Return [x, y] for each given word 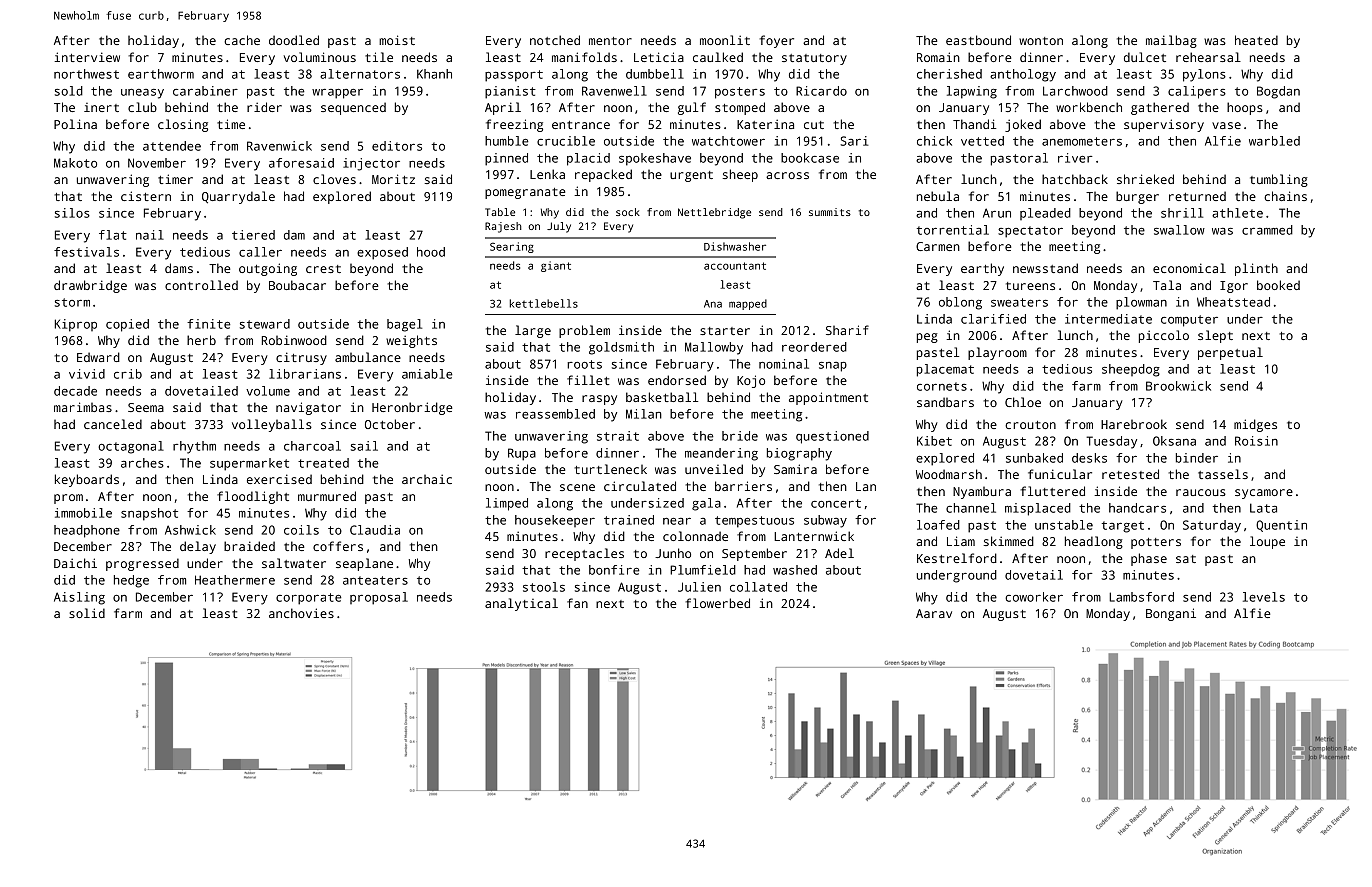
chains [1285, 196]
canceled [113, 424]
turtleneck [611, 469]
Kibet [934, 441]
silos [72, 213]
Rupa [522, 454]
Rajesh [503, 227]
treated [323, 463]
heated [1256, 40]
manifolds [584, 57]
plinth [1256, 269]
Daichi [75, 563]
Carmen [938, 246]
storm [72, 302]
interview [87, 57]
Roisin [1256, 441]
